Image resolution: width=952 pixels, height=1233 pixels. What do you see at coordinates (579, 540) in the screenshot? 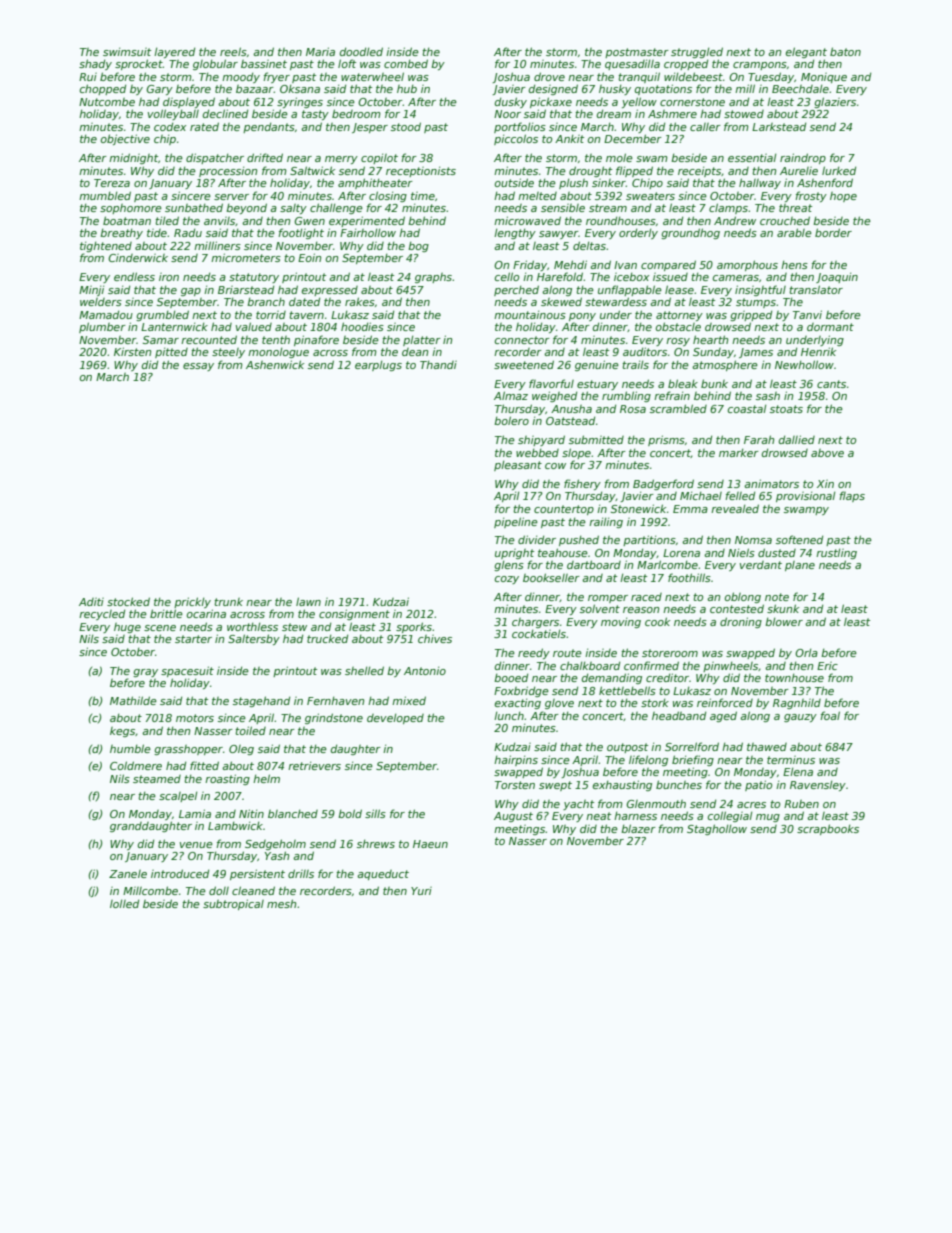
I see `pushed` at bounding box center [579, 540].
